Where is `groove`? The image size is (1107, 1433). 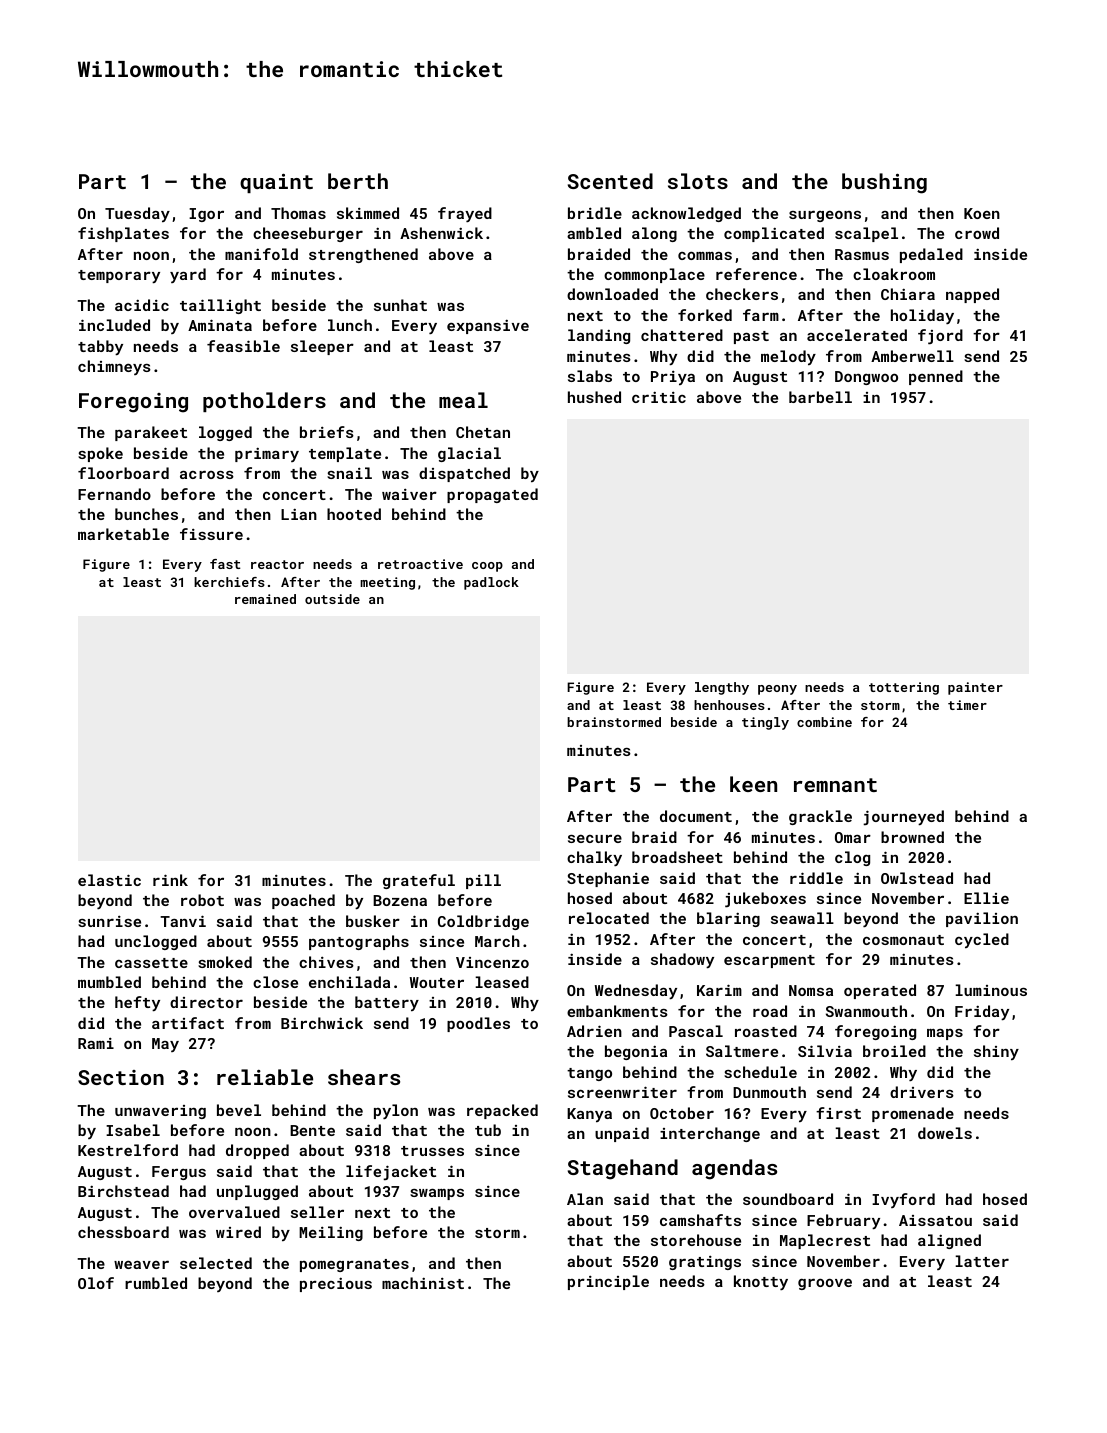 groove is located at coordinates (825, 1284).
